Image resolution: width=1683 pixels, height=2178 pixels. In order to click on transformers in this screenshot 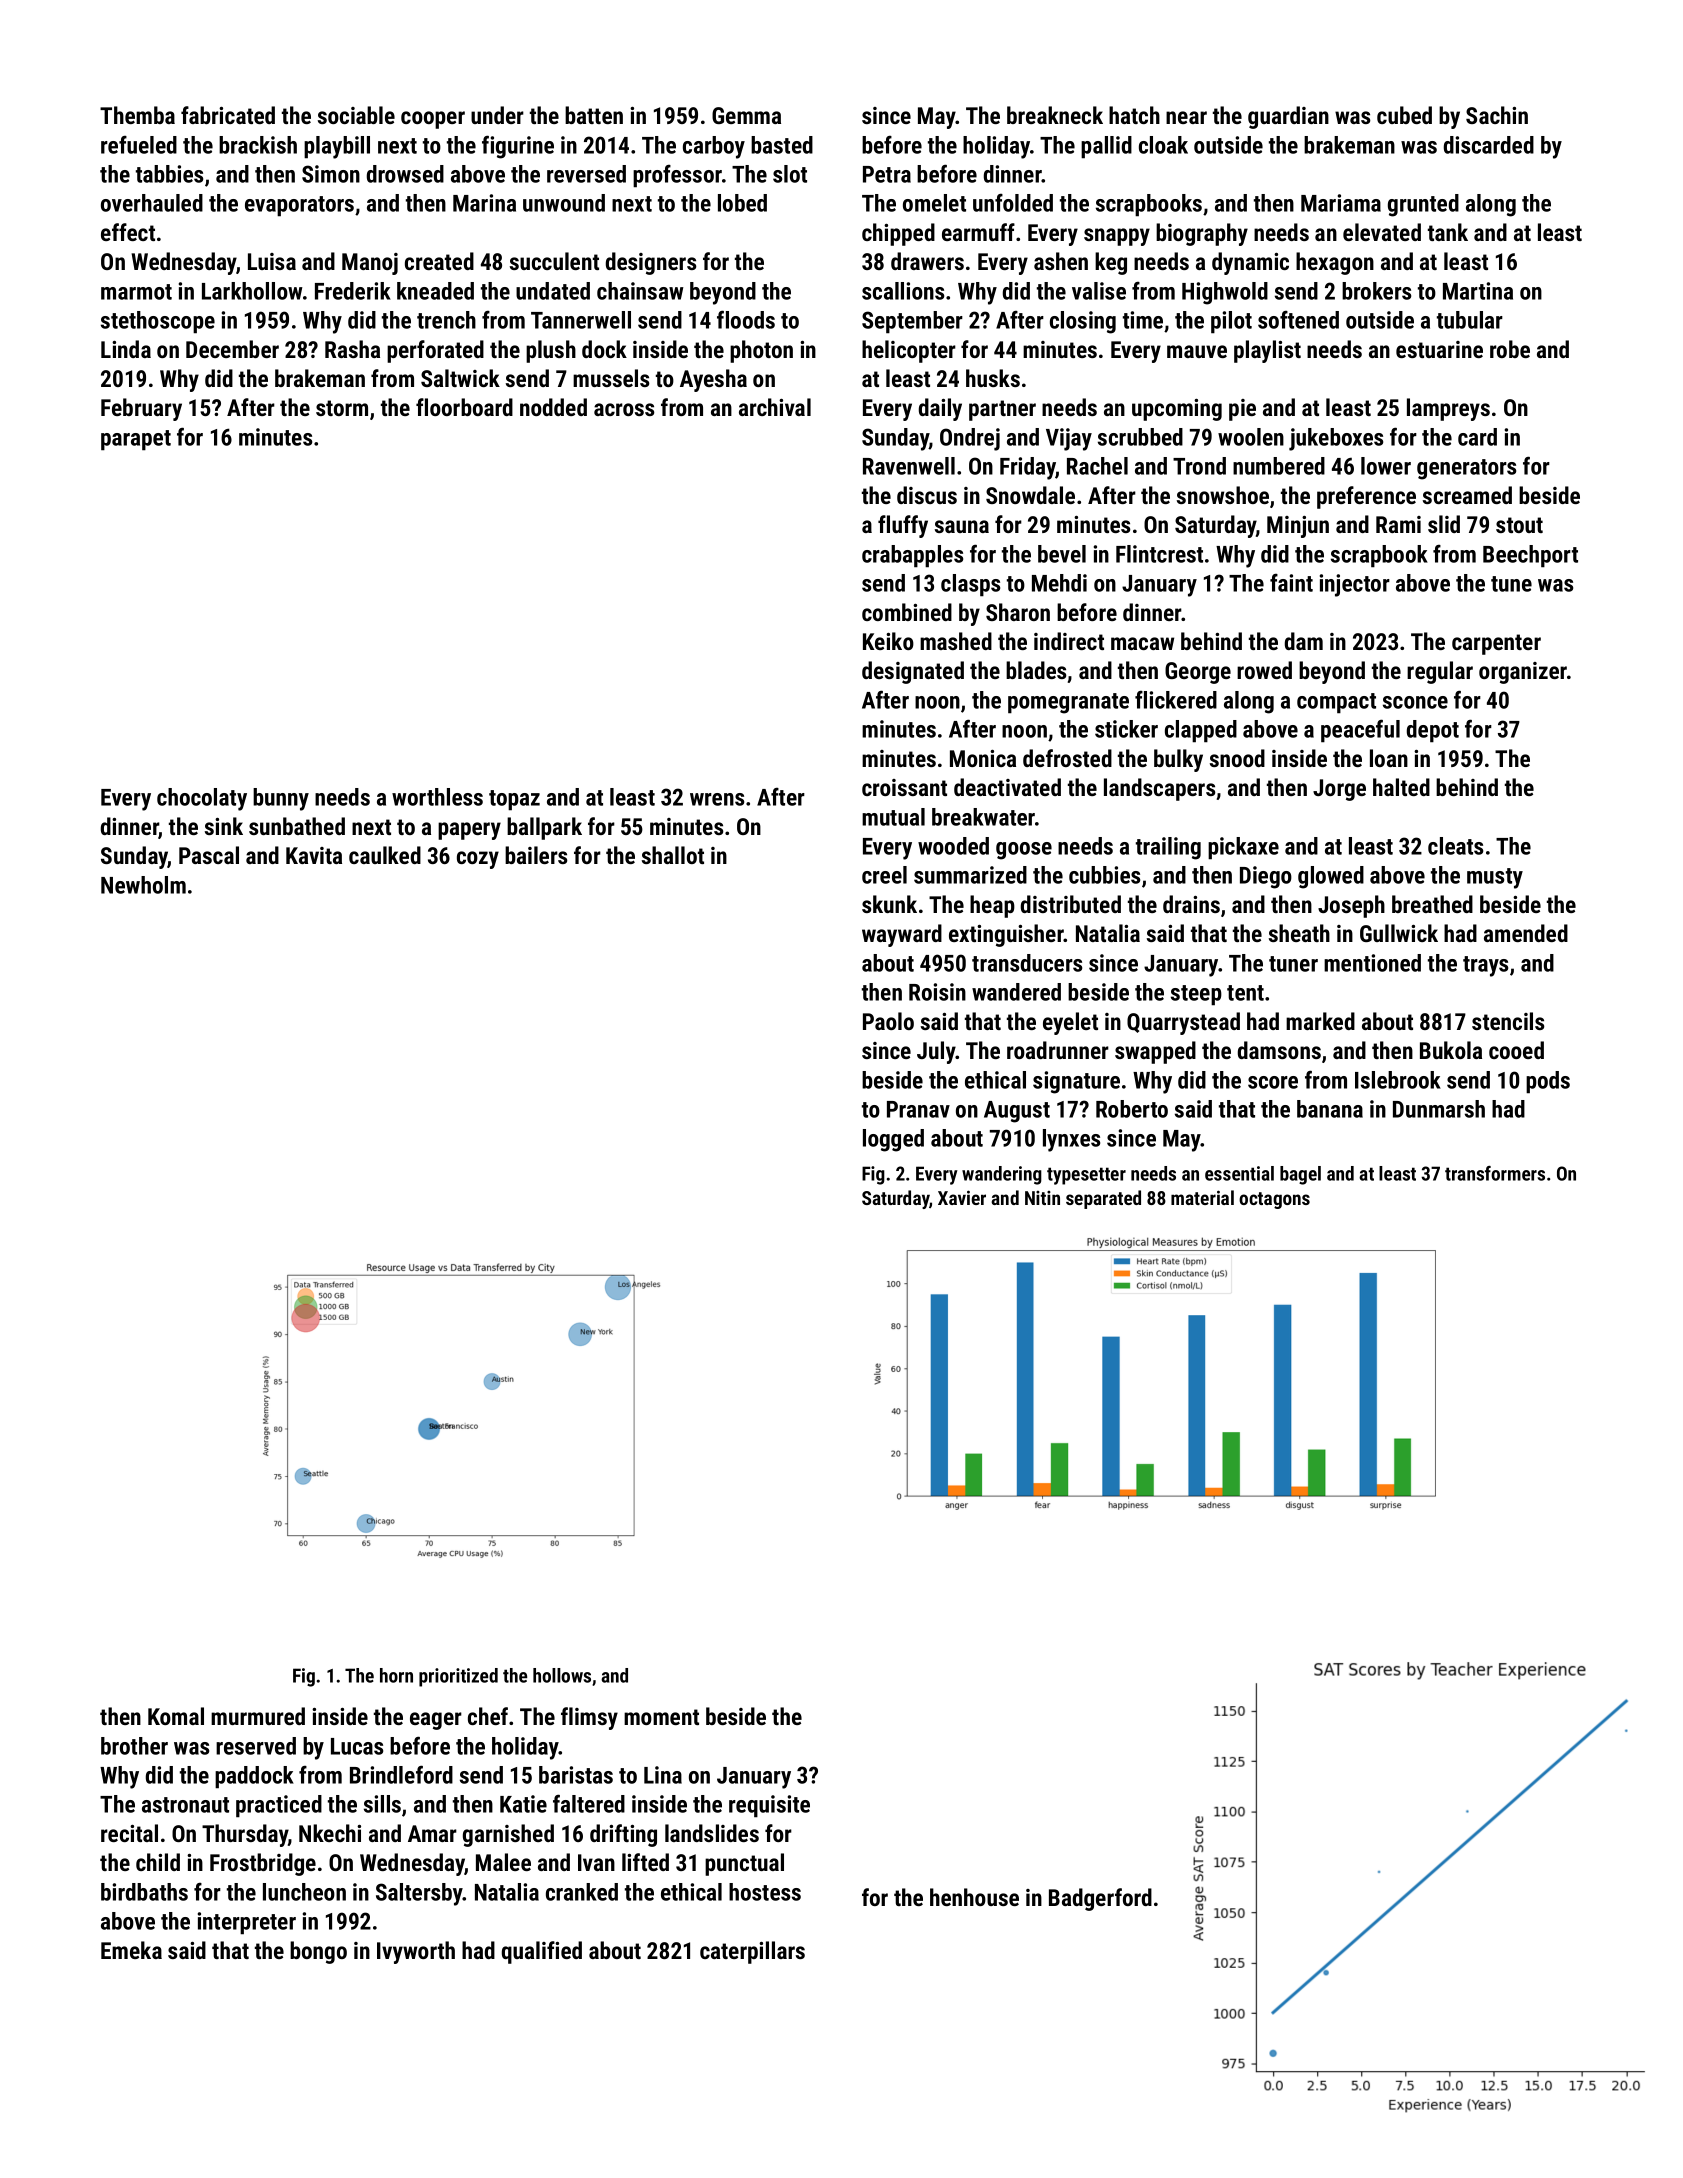, I will do `click(1495, 1173)`.
